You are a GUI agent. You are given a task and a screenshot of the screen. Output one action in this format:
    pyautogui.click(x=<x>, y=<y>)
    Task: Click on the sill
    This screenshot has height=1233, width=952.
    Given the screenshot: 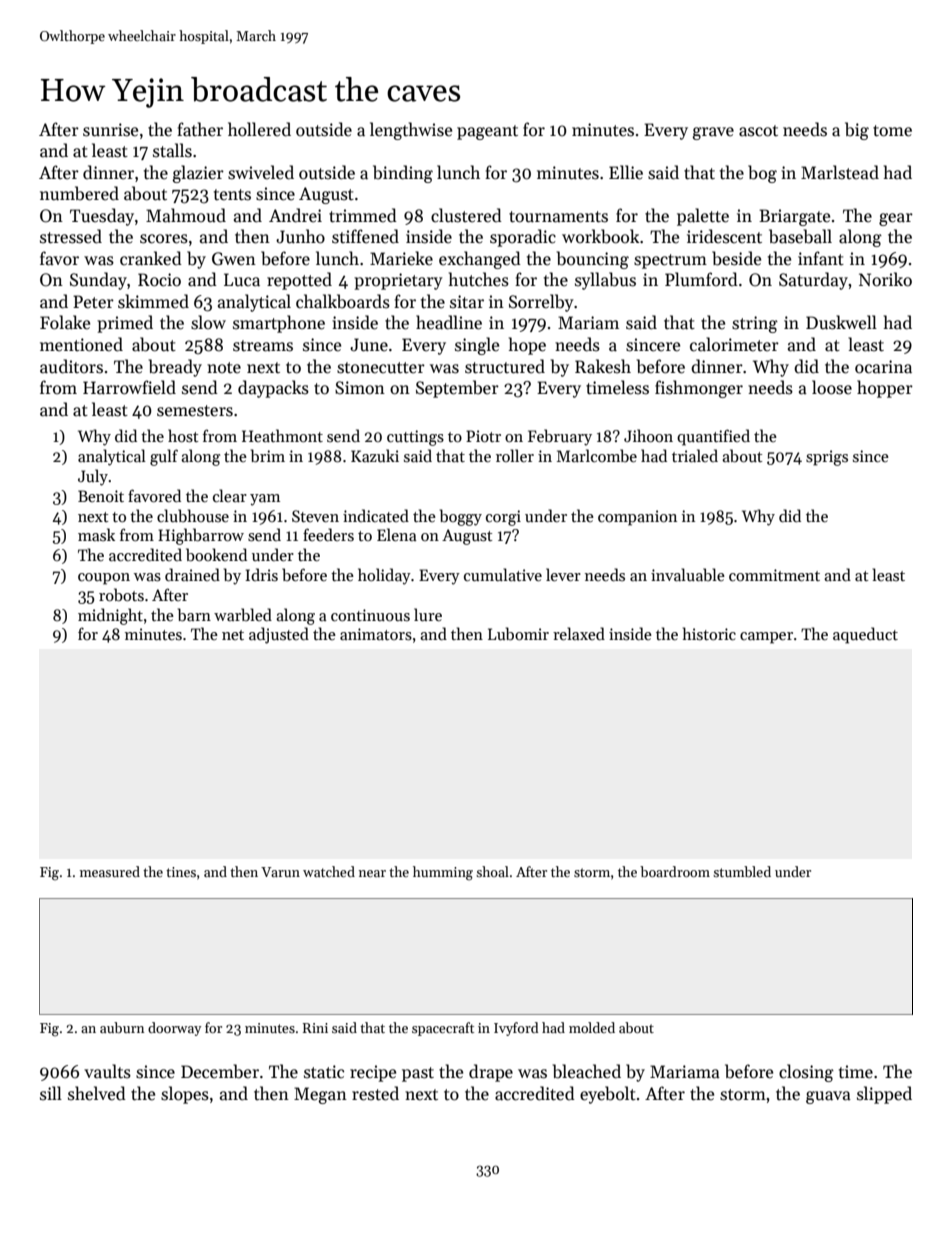 What is the action you would take?
    pyautogui.click(x=51, y=1093)
